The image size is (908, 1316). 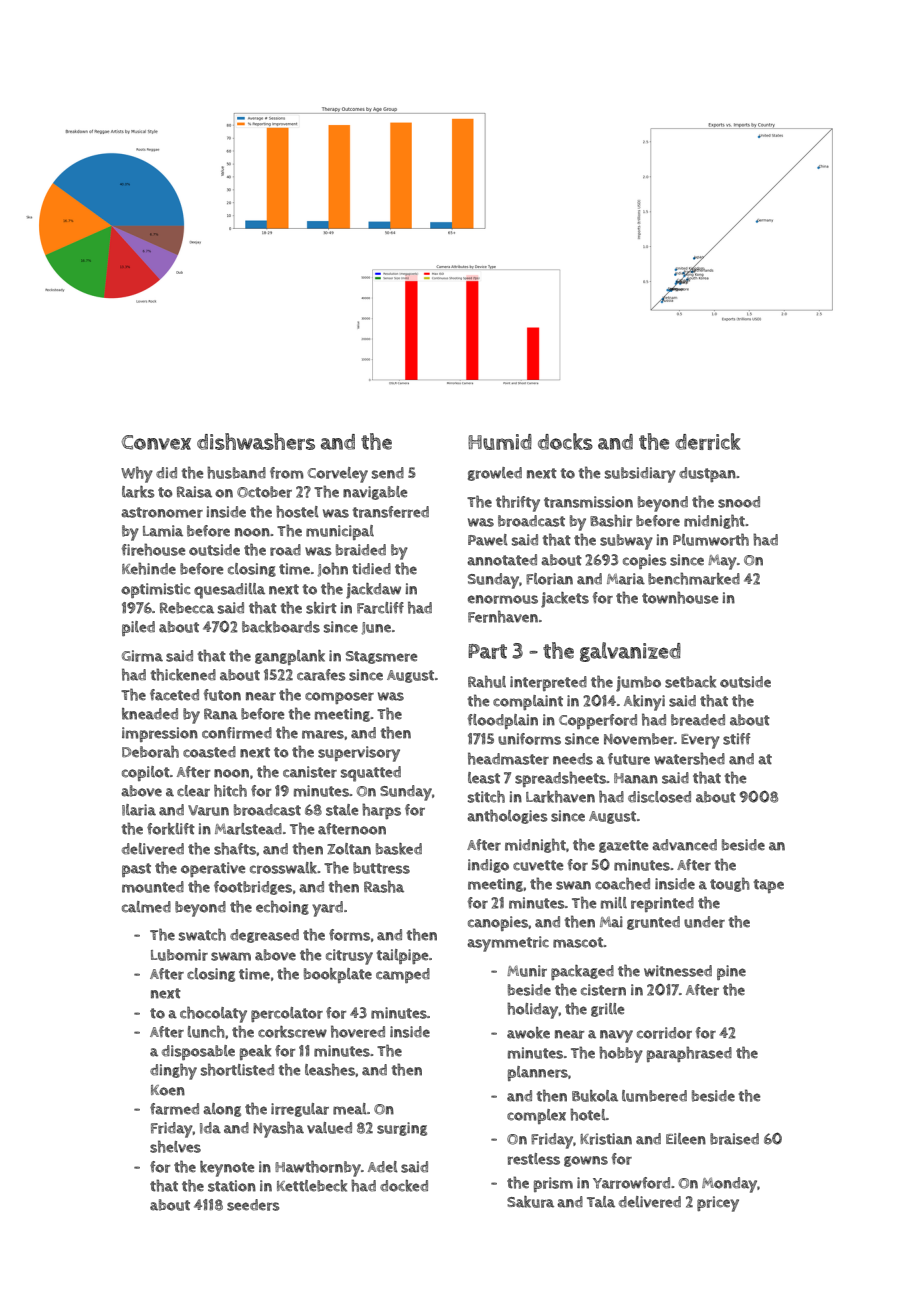 What do you see at coordinates (163, 531) in the screenshot?
I see `Lamia` at bounding box center [163, 531].
